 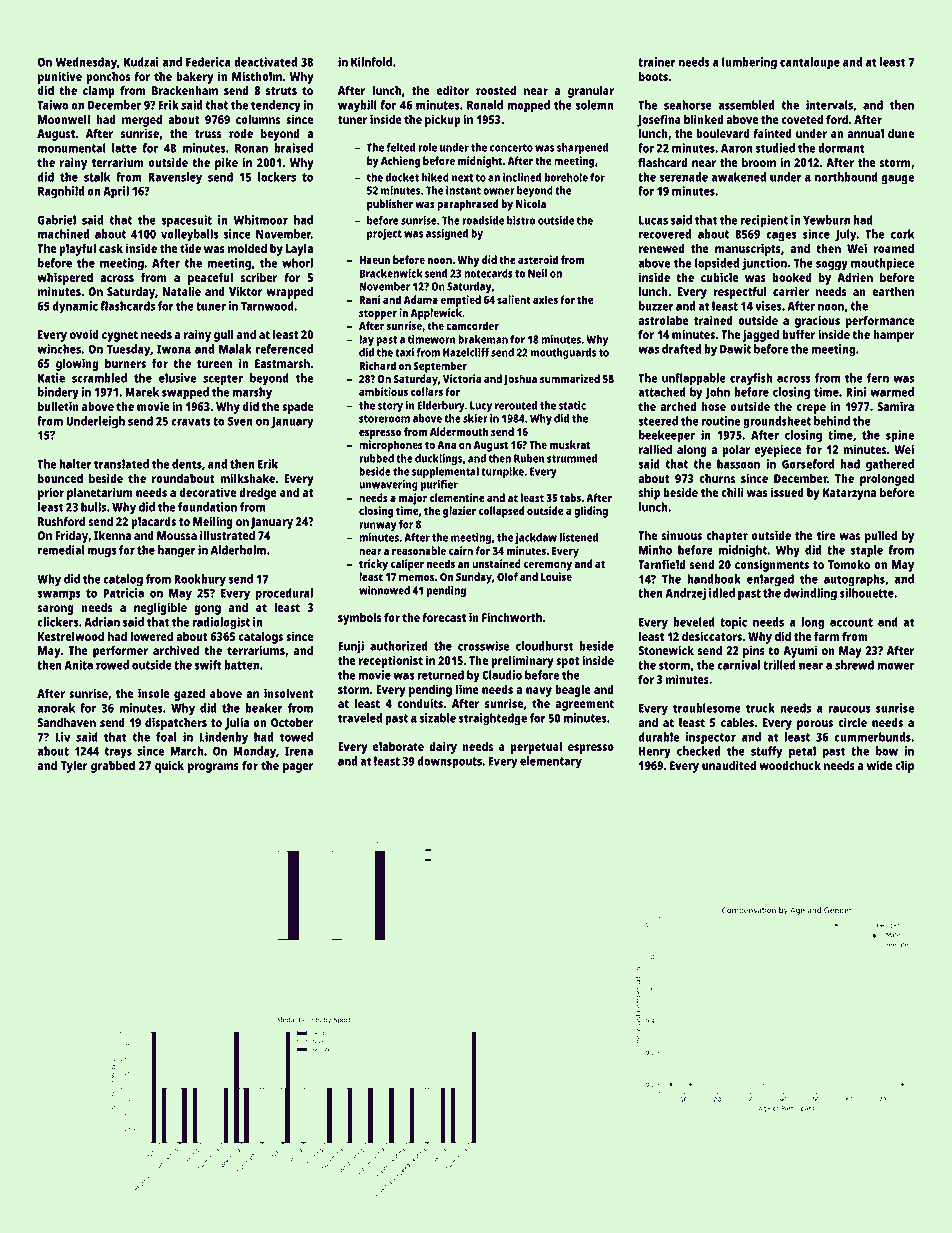 What do you see at coordinates (772, 133) in the document?
I see `fainted` at bounding box center [772, 133].
